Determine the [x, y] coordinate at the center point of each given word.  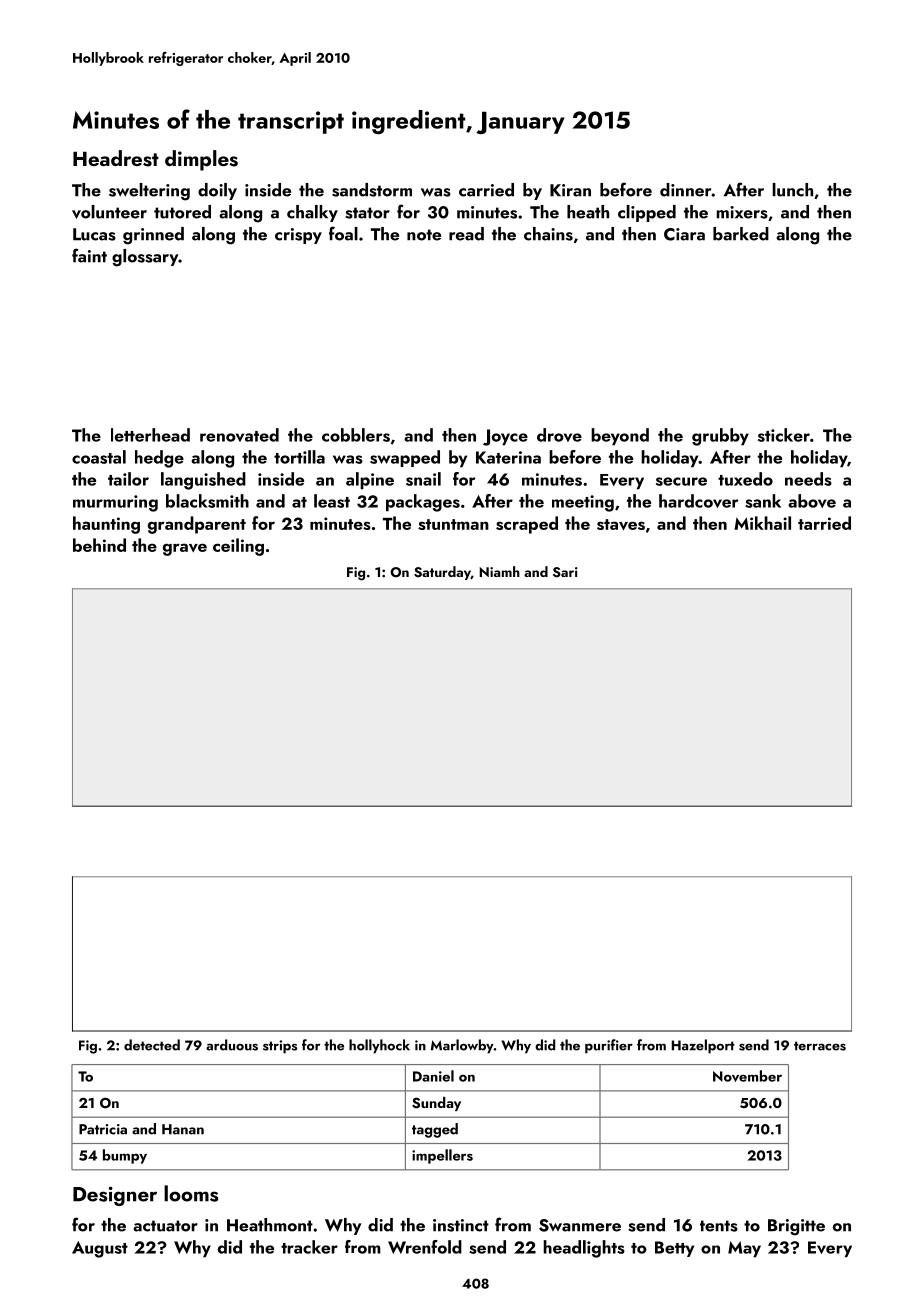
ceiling [238, 547]
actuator [165, 1226]
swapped [405, 458]
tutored [182, 212]
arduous [232, 1045]
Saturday [442, 573]
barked [741, 234]
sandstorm [372, 190]
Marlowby [462, 1046]
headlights [584, 1249]
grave [185, 549]
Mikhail [762, 523]
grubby [720, 437]
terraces [820, 1046]
